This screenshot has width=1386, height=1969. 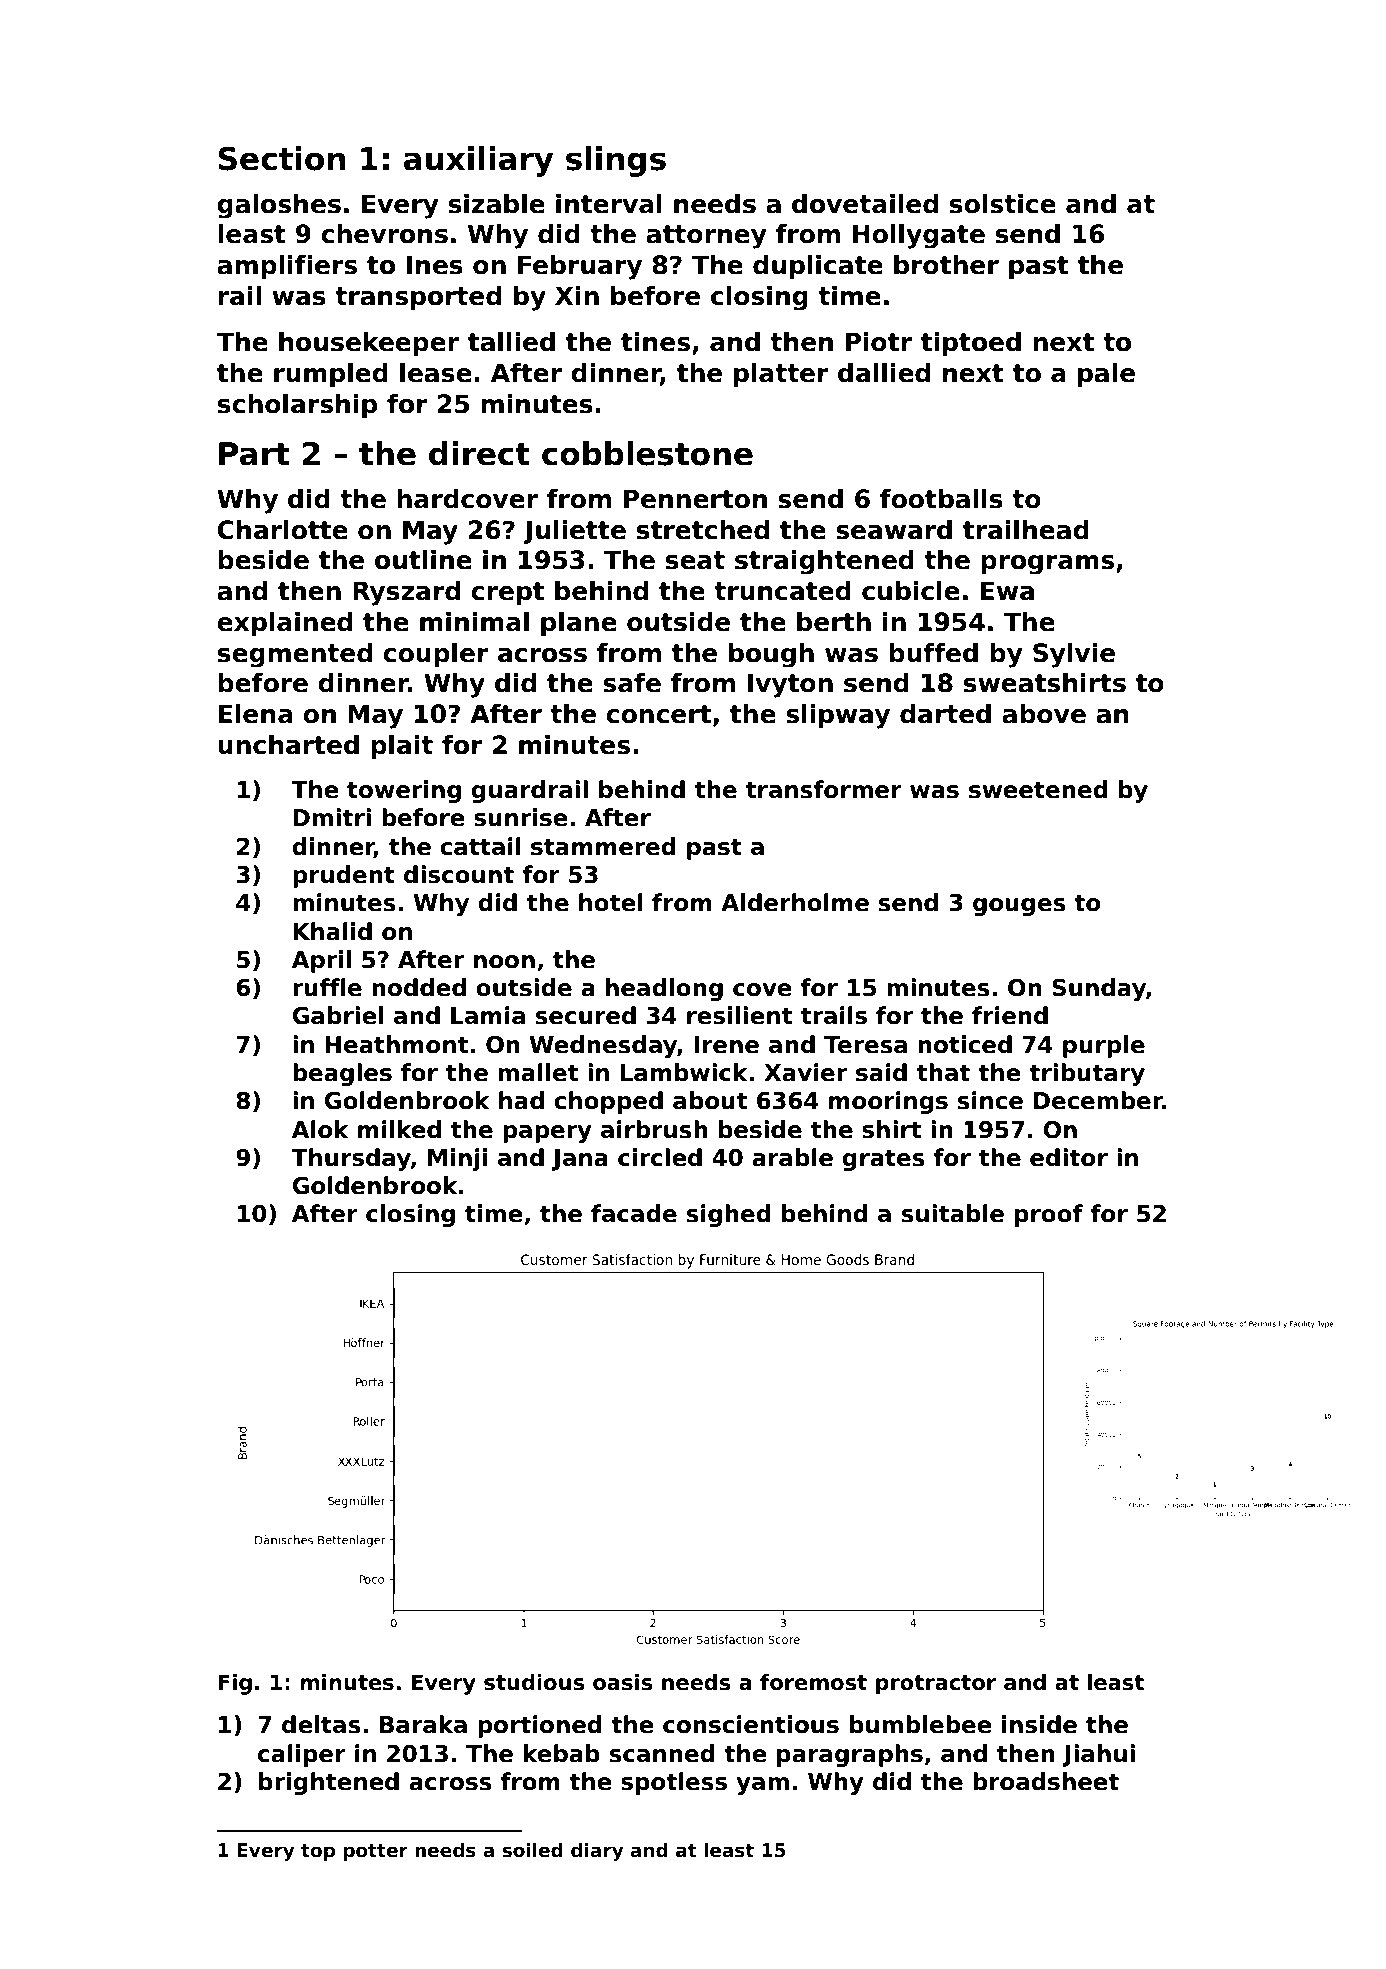 What do you see at coordinates (622, 1682) in the screenshot?
I see `oasis` at bounding box center [622, 1682].
